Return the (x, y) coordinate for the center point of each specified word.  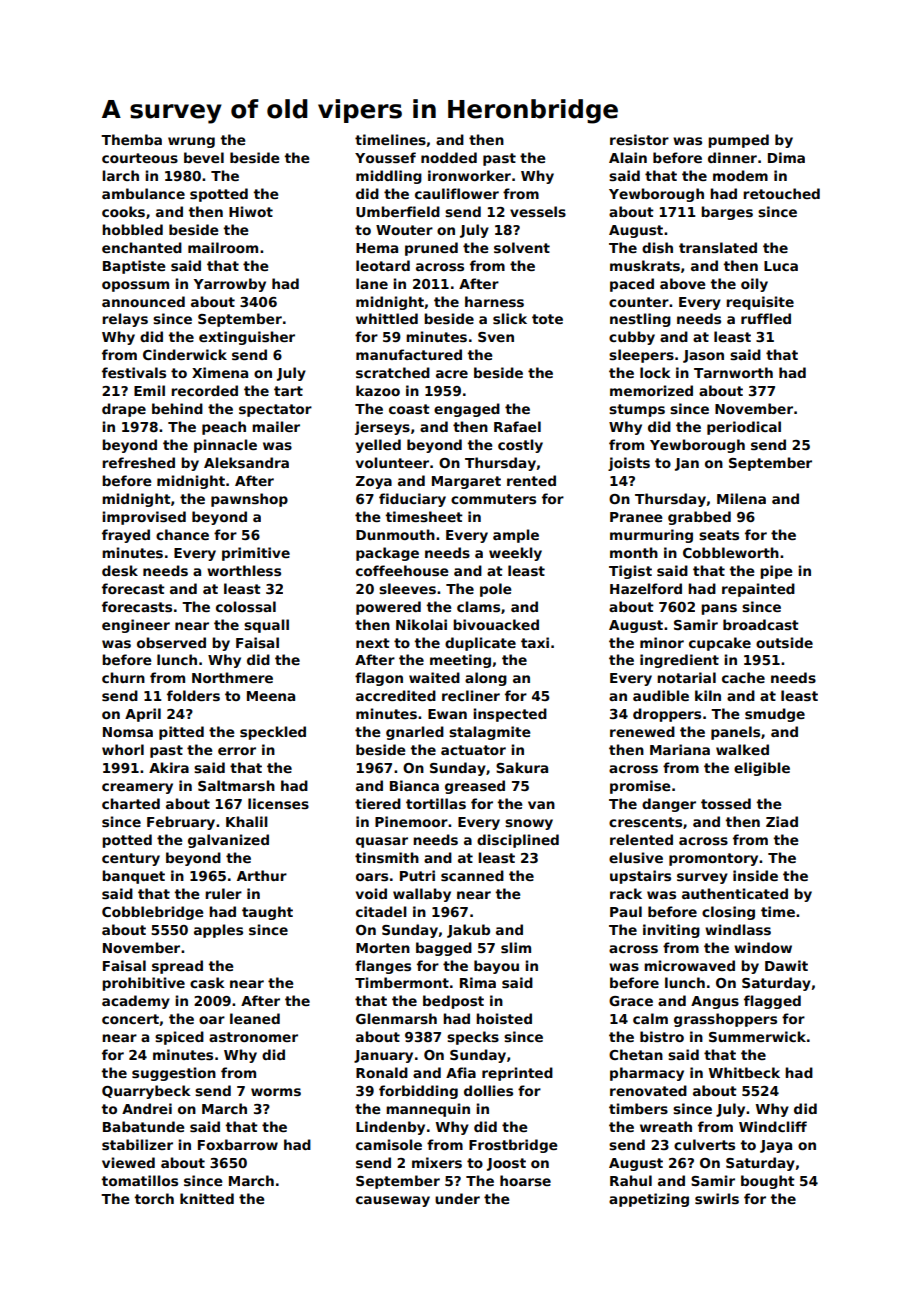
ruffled (766, 318)
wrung (191, 142)
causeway (393, 1201)
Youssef (385, 157)
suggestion (174, 1074)
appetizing (649, 1200)
